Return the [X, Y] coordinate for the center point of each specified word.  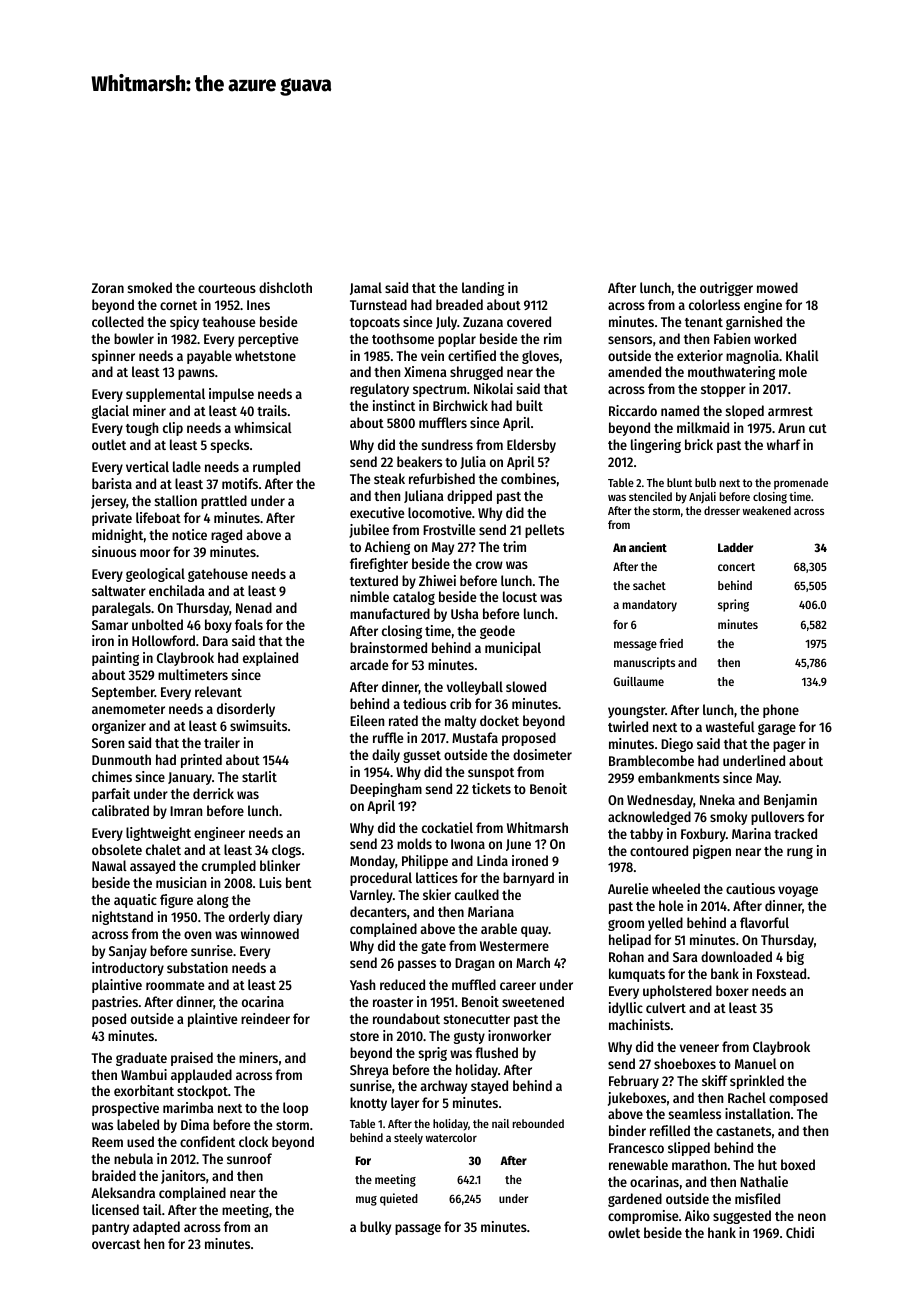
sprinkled [757, 1082]
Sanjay [128, 952]
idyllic [626, 1009]
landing [483, 289]
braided [114, 1175]
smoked [150, 287]
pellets [544, 531]
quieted [399, 1199]
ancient [648, 547]
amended [634, 371]
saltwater [119, 590]
